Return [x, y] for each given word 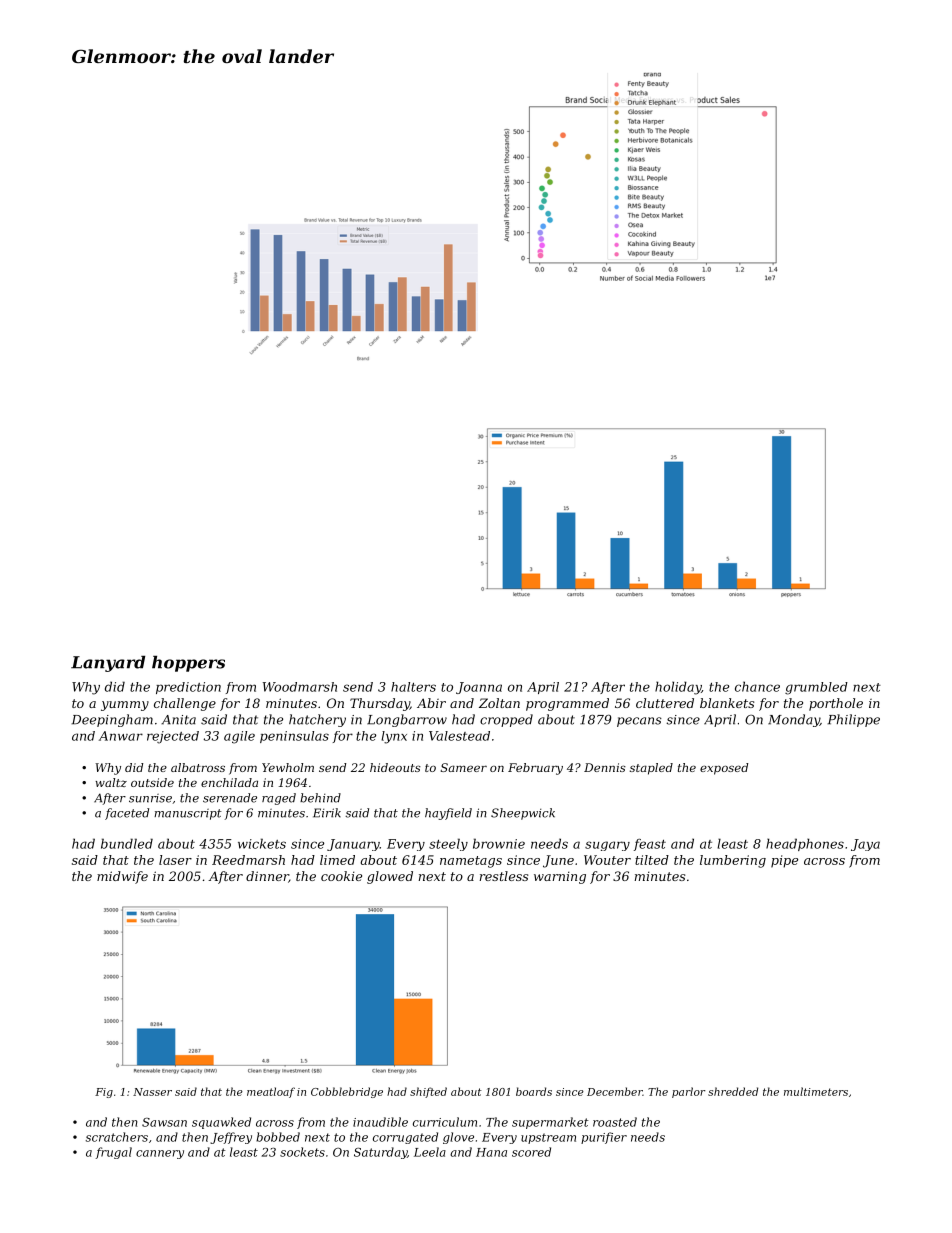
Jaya [865, 845]
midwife [122, 877]
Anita [178, 720]
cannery [160, 1154]
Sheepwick [523, 814]
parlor [688, 1092]
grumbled [816, 688]
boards [534, 1091]
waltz [111, 782]
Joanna [479, 688]
